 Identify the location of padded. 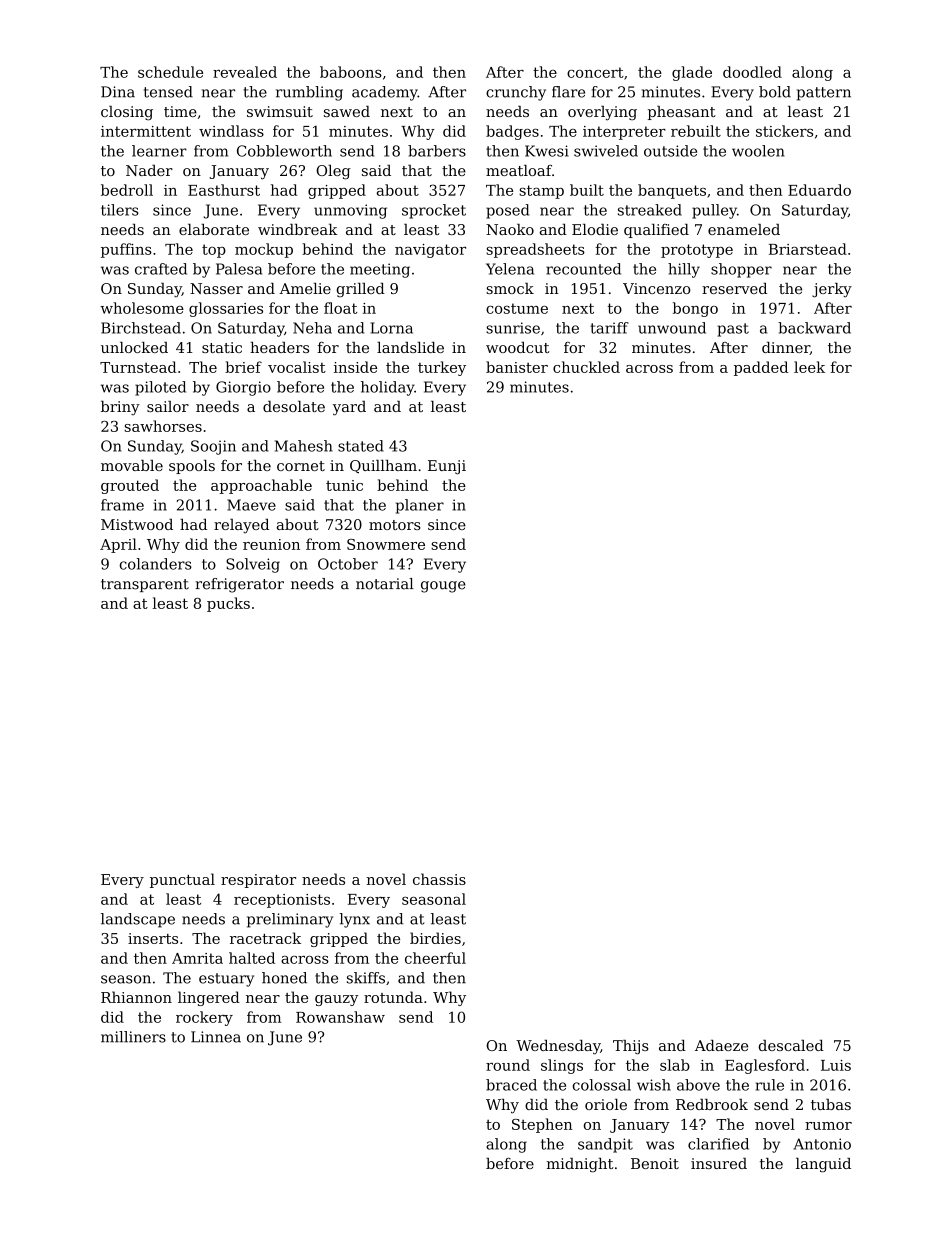
(761, 368).
